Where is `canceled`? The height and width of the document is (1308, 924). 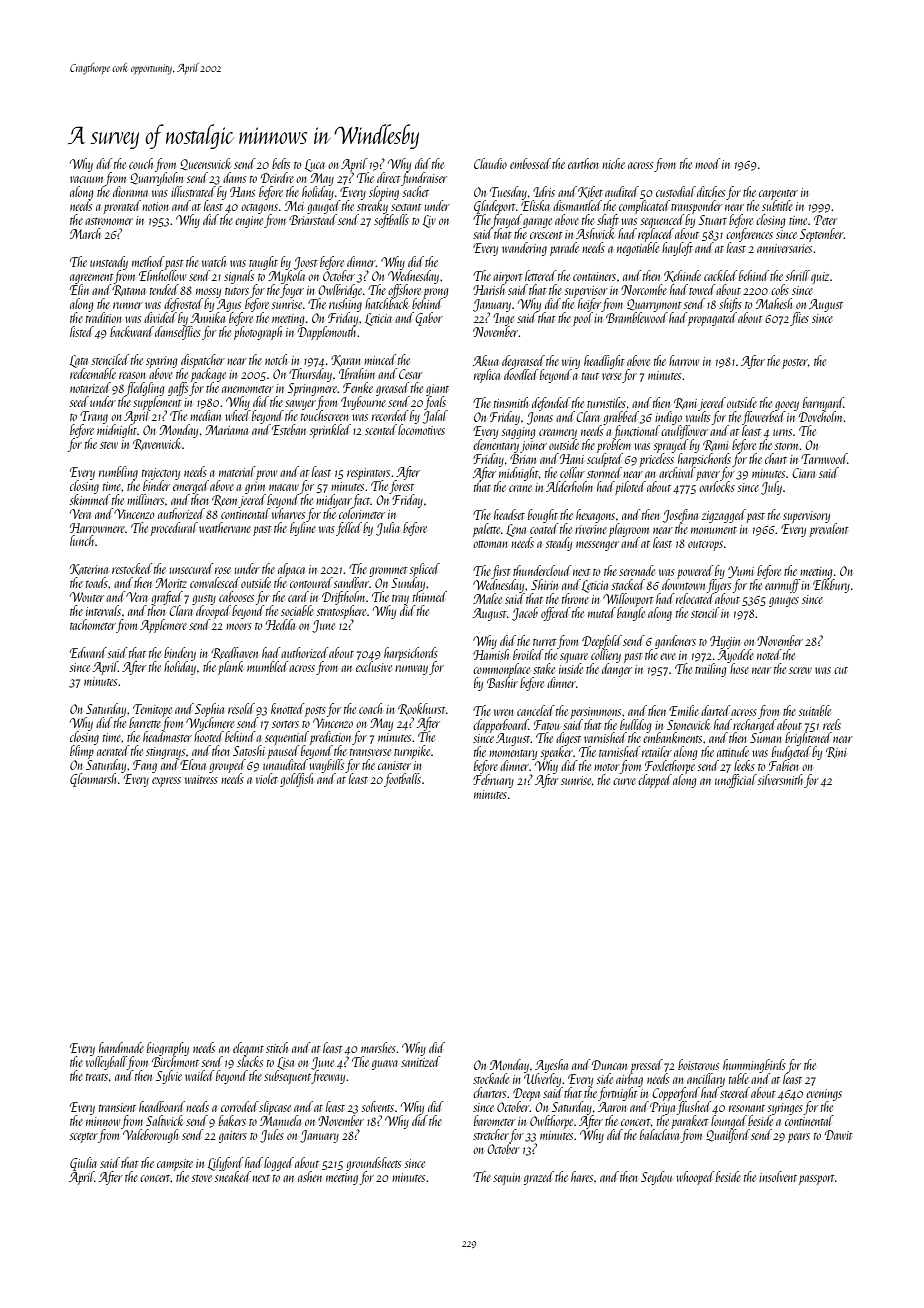 canceled is located at coordinates (535, 710).
